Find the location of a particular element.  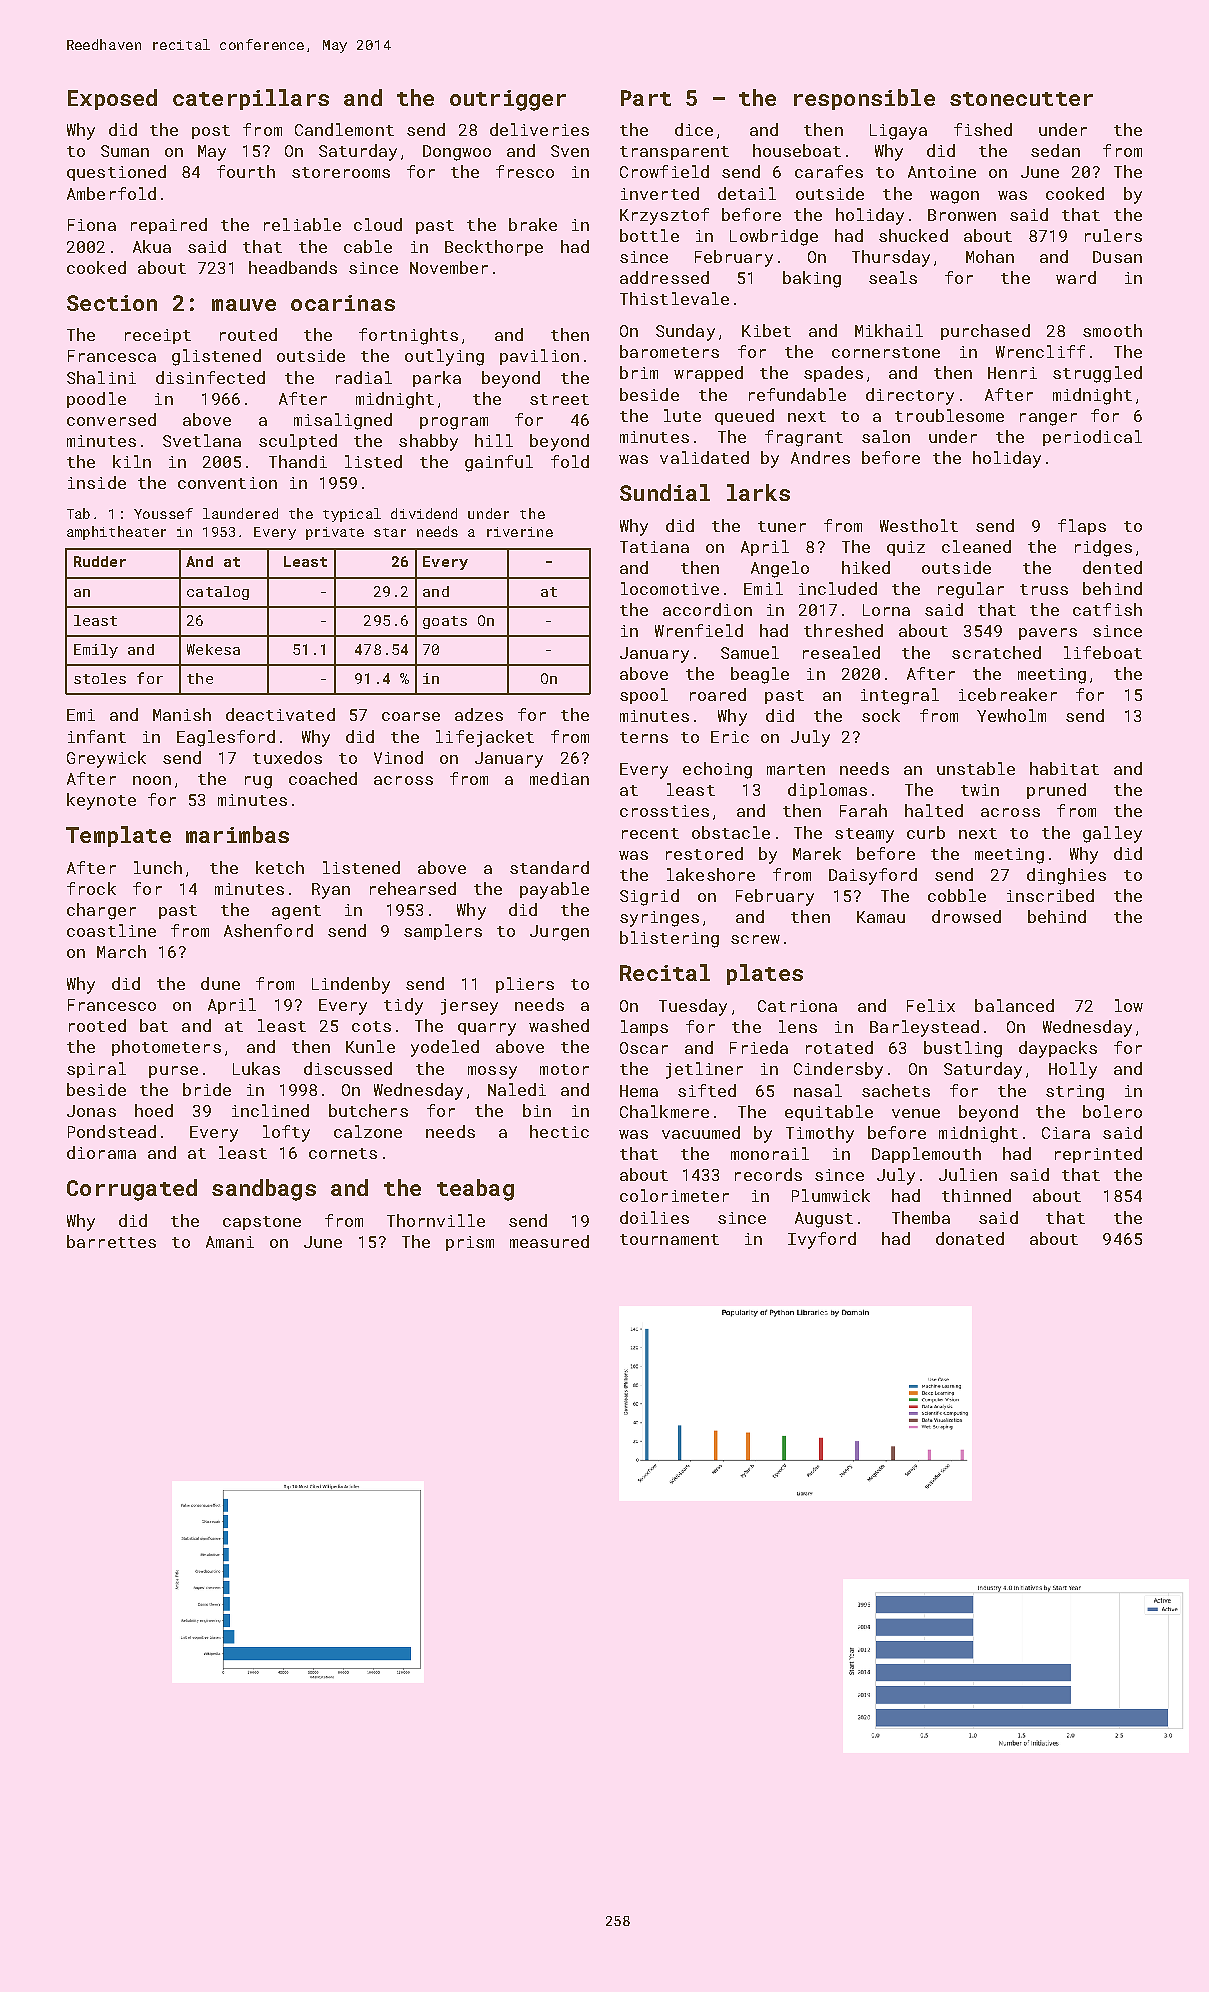

colorimeter is located at coordinates (674, 1195).
